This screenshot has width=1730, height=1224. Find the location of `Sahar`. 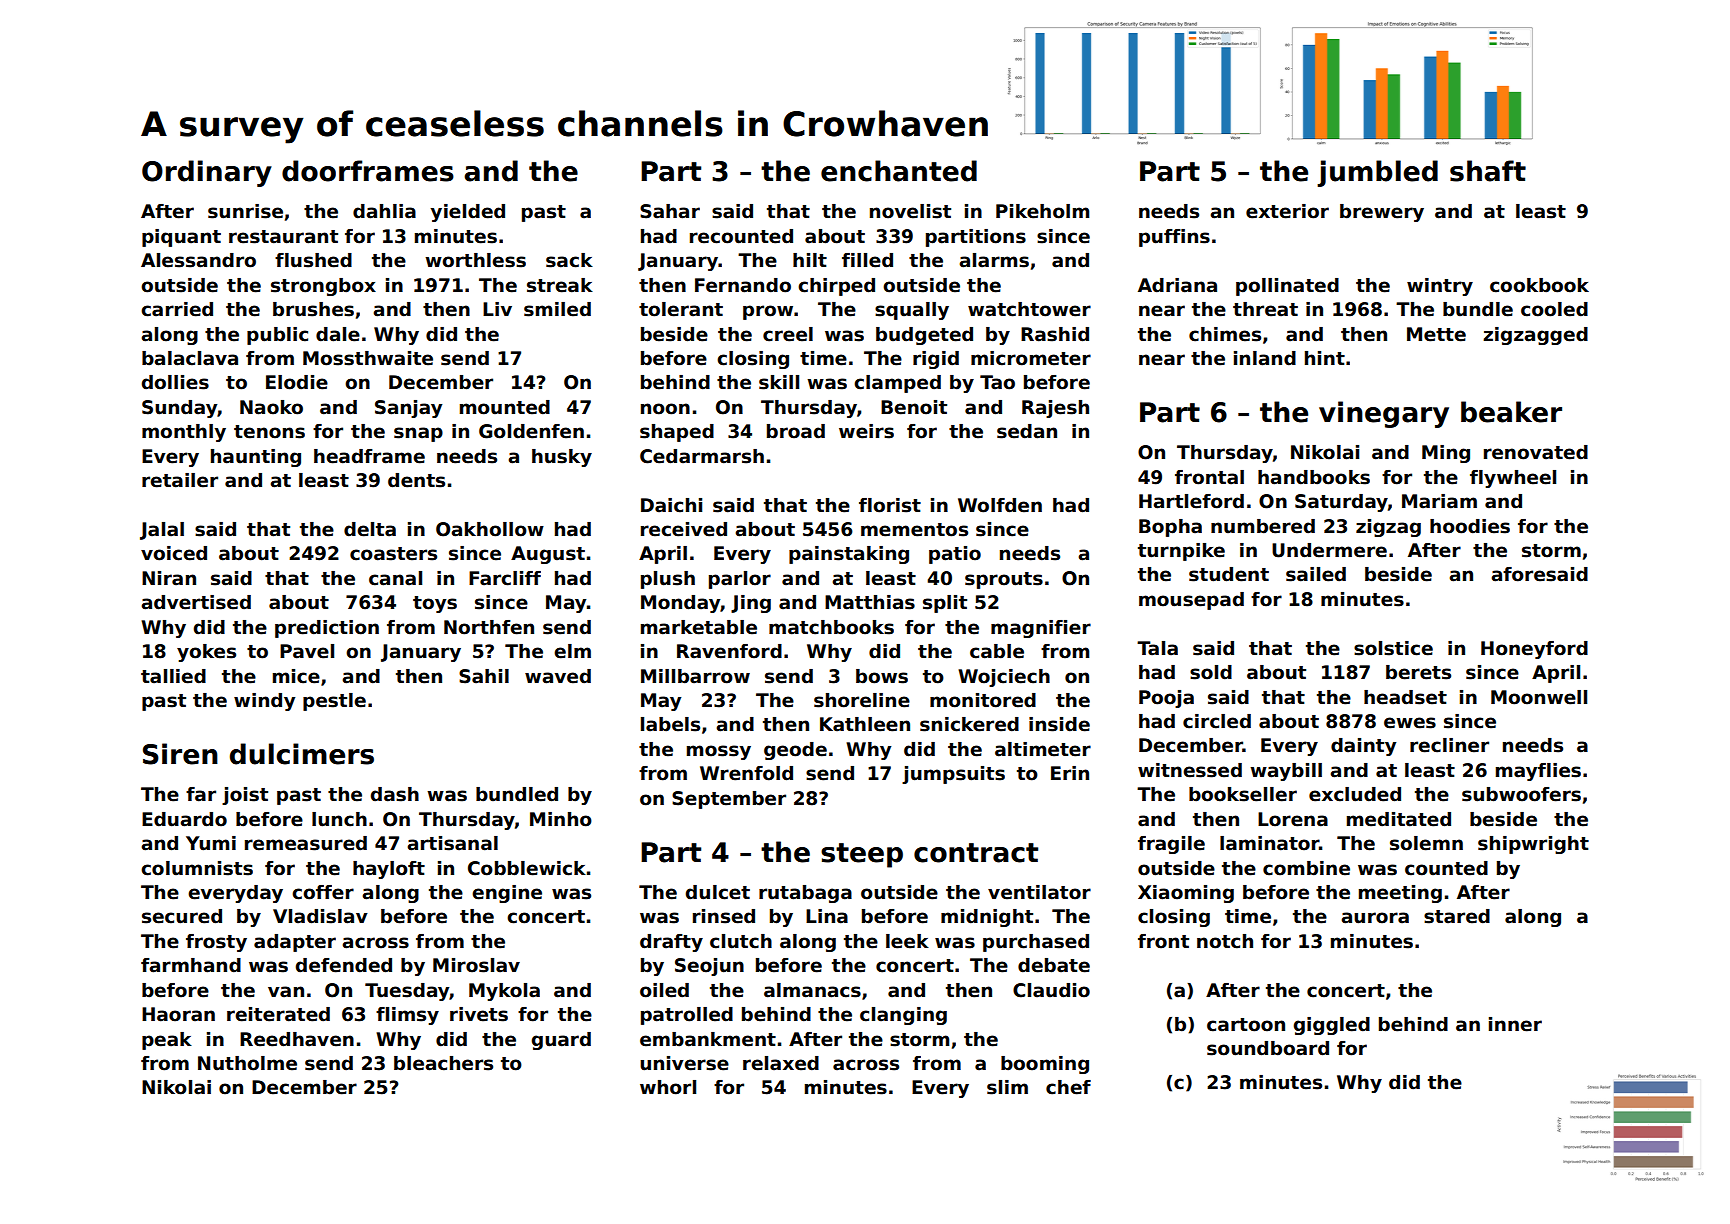

Sahar is located at coordinates (670, 211).
